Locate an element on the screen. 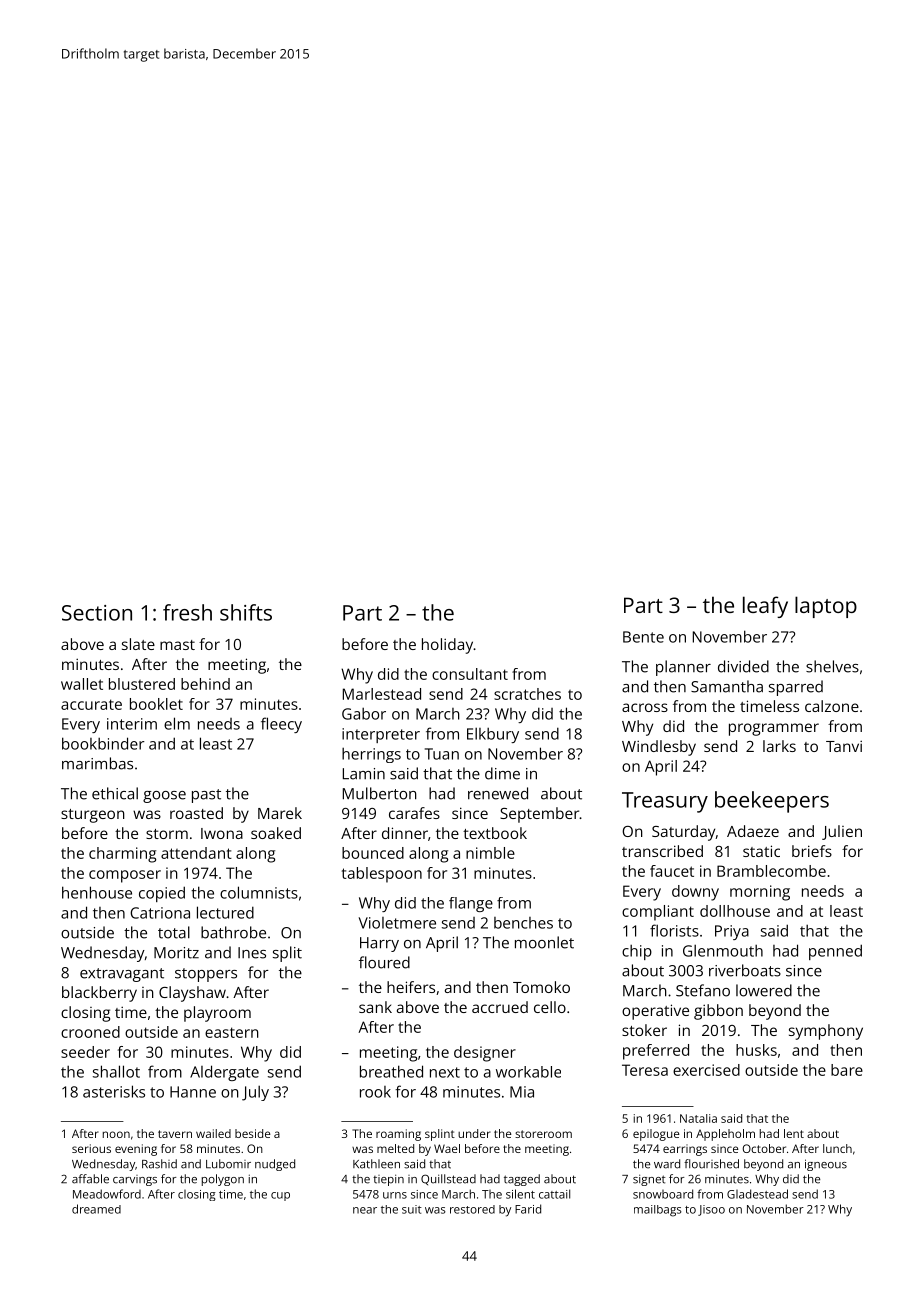  scratches is located at coordinates (527, 694).
